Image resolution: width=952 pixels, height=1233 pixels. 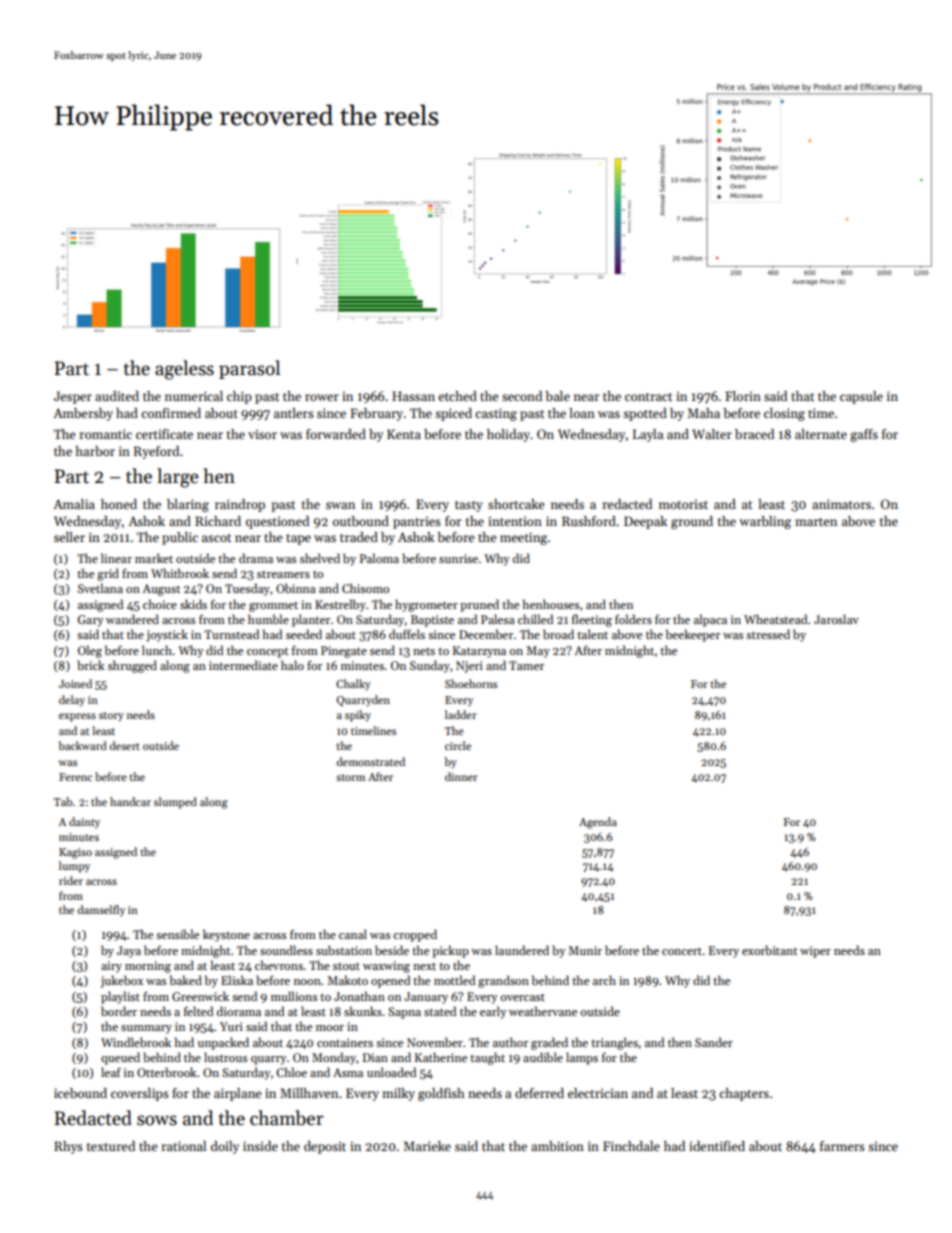 I want to click on capsule, so click(x=861, y=397).
